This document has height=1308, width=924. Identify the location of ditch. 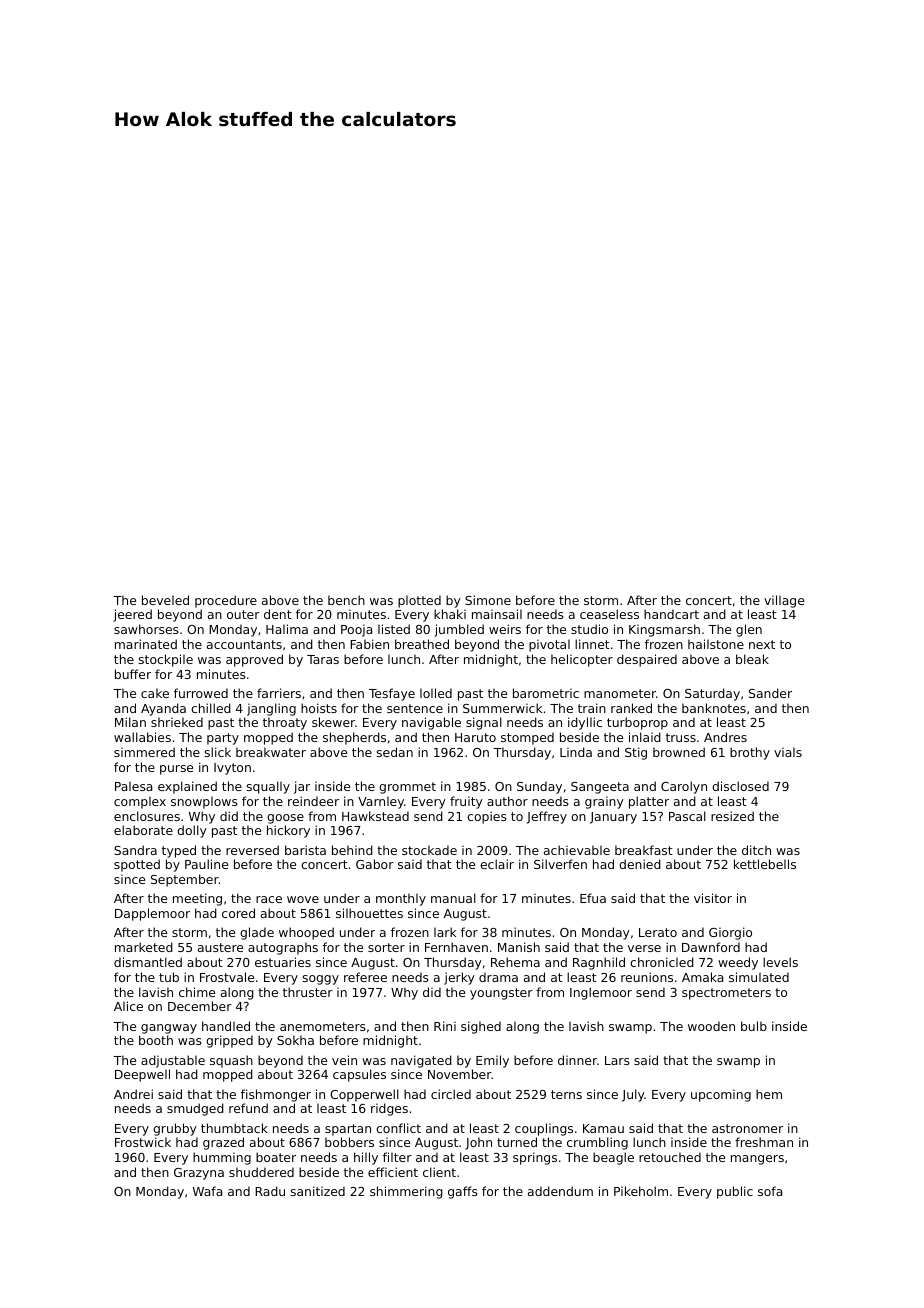
(756, 850).
